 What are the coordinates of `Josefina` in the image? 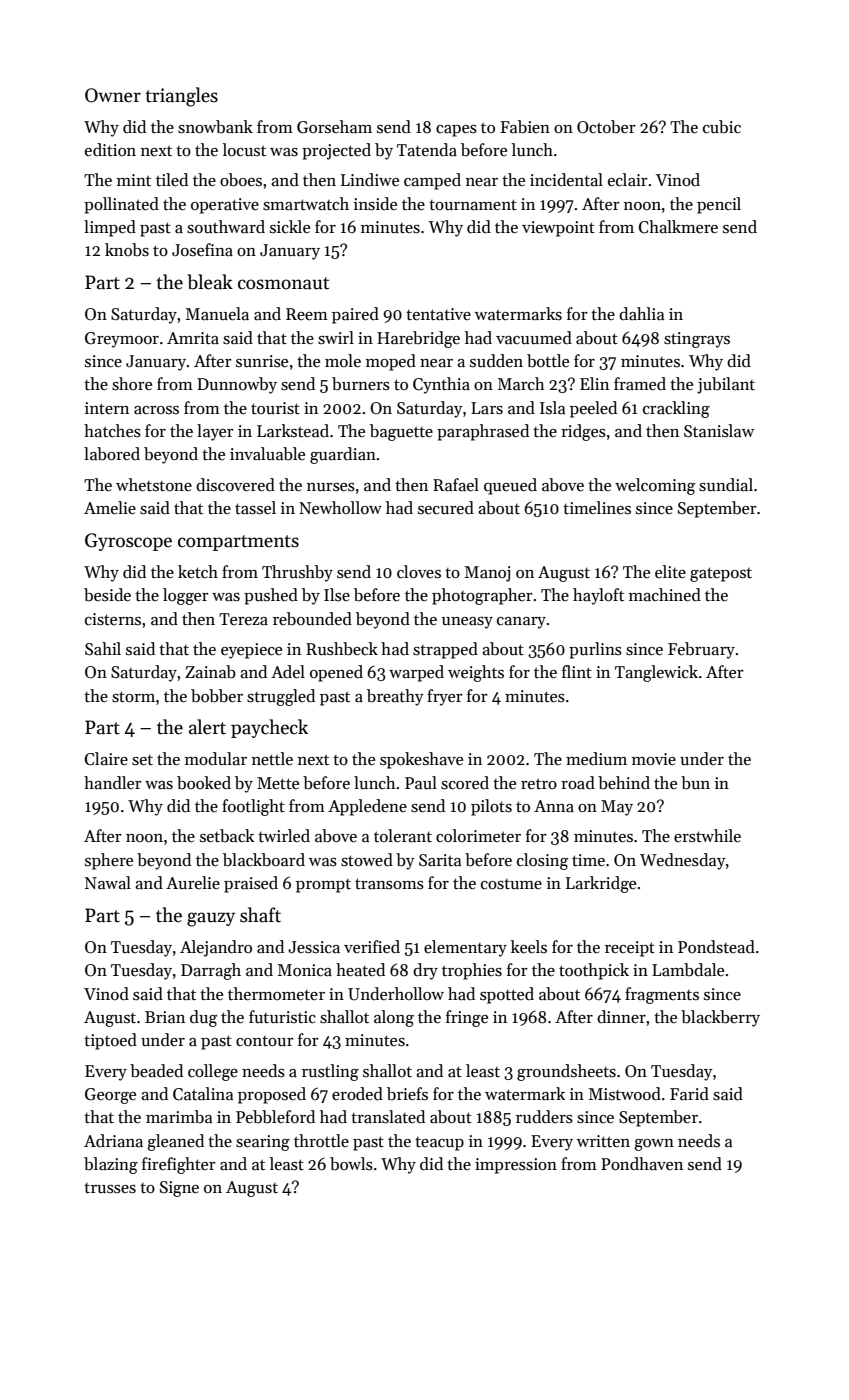 It's located at (202, 250).
